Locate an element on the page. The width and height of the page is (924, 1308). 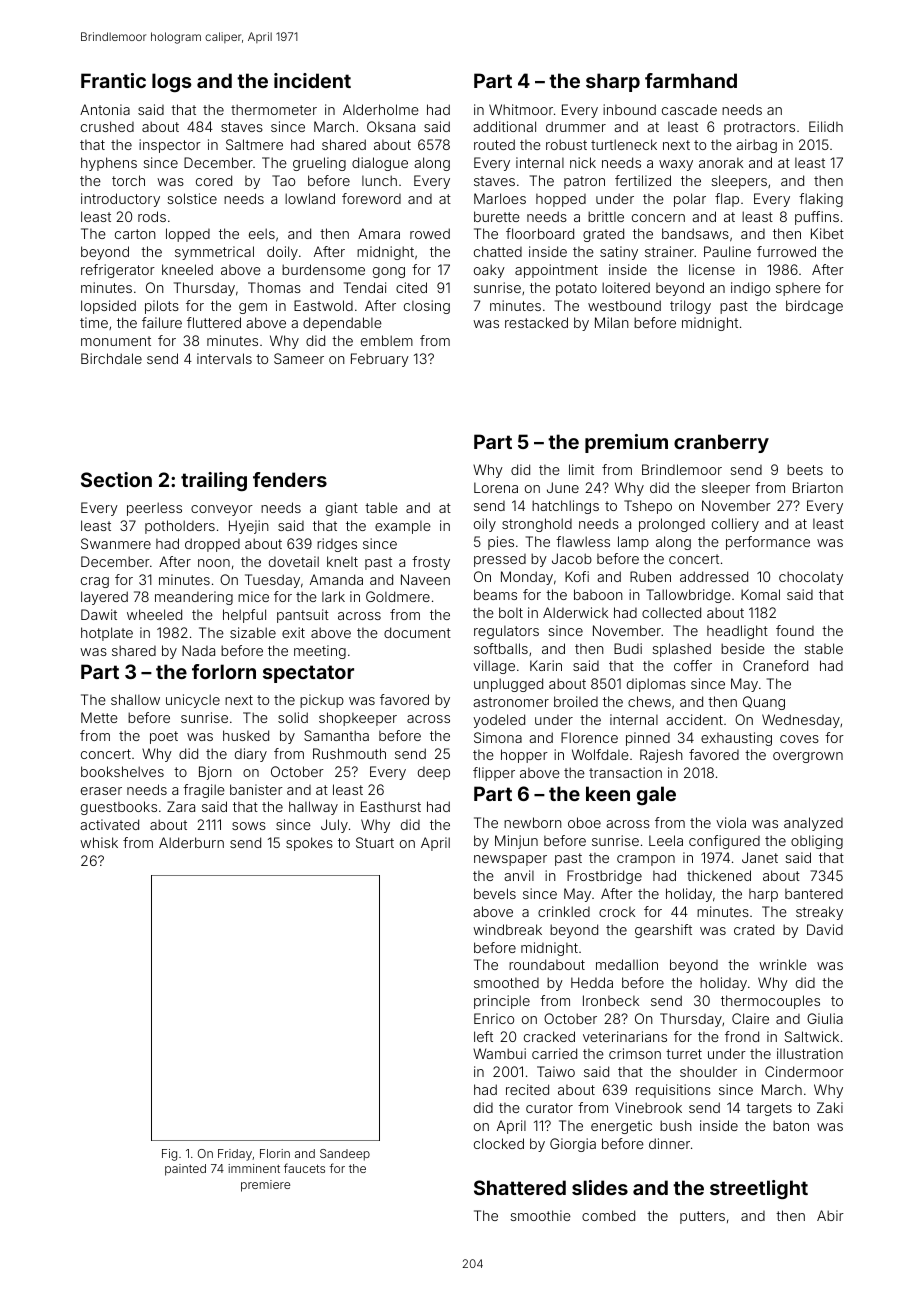
whisk is located at coordinates (99, 842).
